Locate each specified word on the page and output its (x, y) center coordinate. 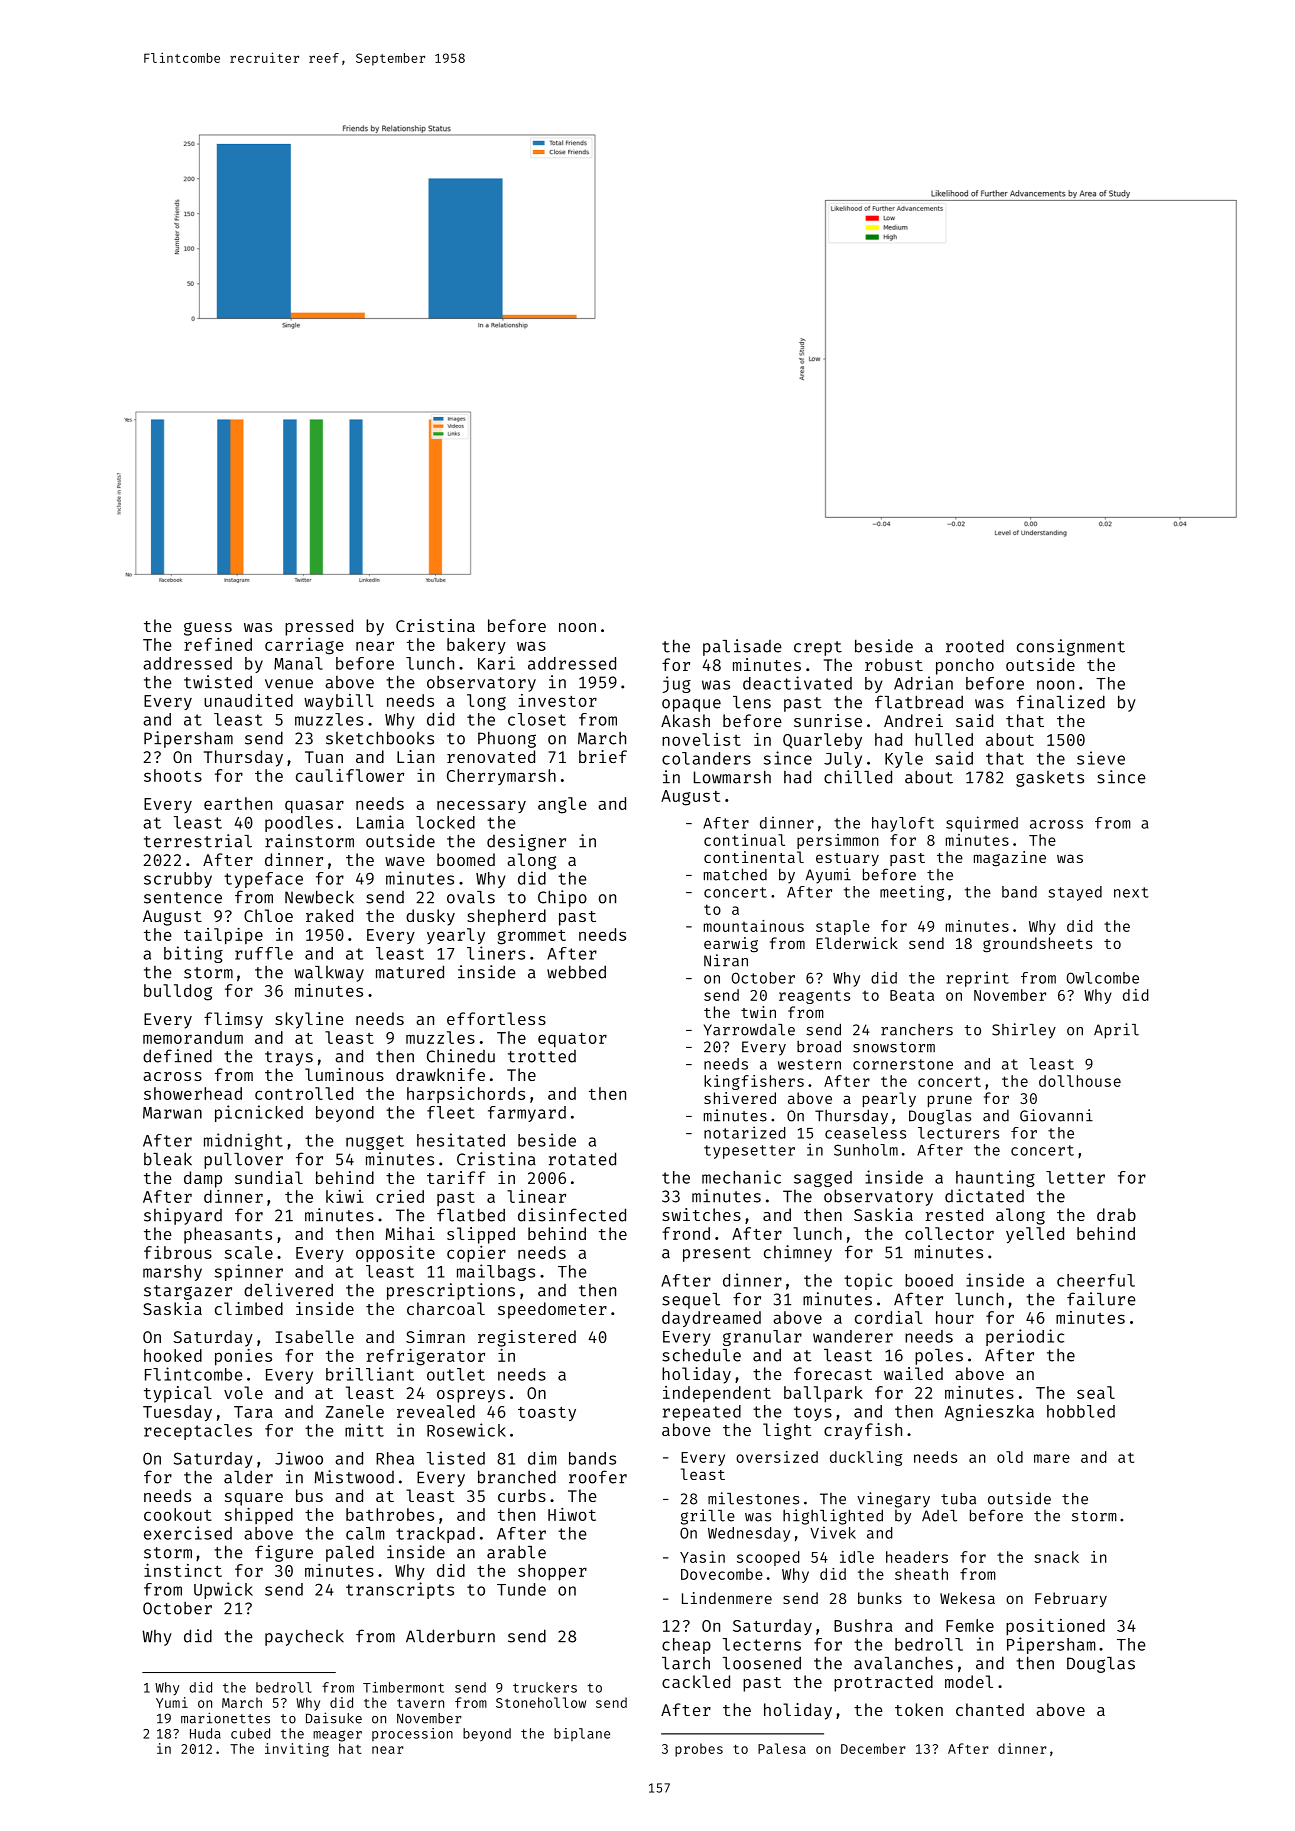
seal (1096, 1392)
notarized (745, 1132)
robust (894, 664)
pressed (319, 627)
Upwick (223, 1590)
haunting (995, 1178)
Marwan (172, 1113)
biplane (582, 1734)
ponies (243, 1357)
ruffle (264, 953)
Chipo (562, 898)
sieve (1101, 758)
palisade (742, 647)
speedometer (552, 1310)
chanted (990, 1709)
